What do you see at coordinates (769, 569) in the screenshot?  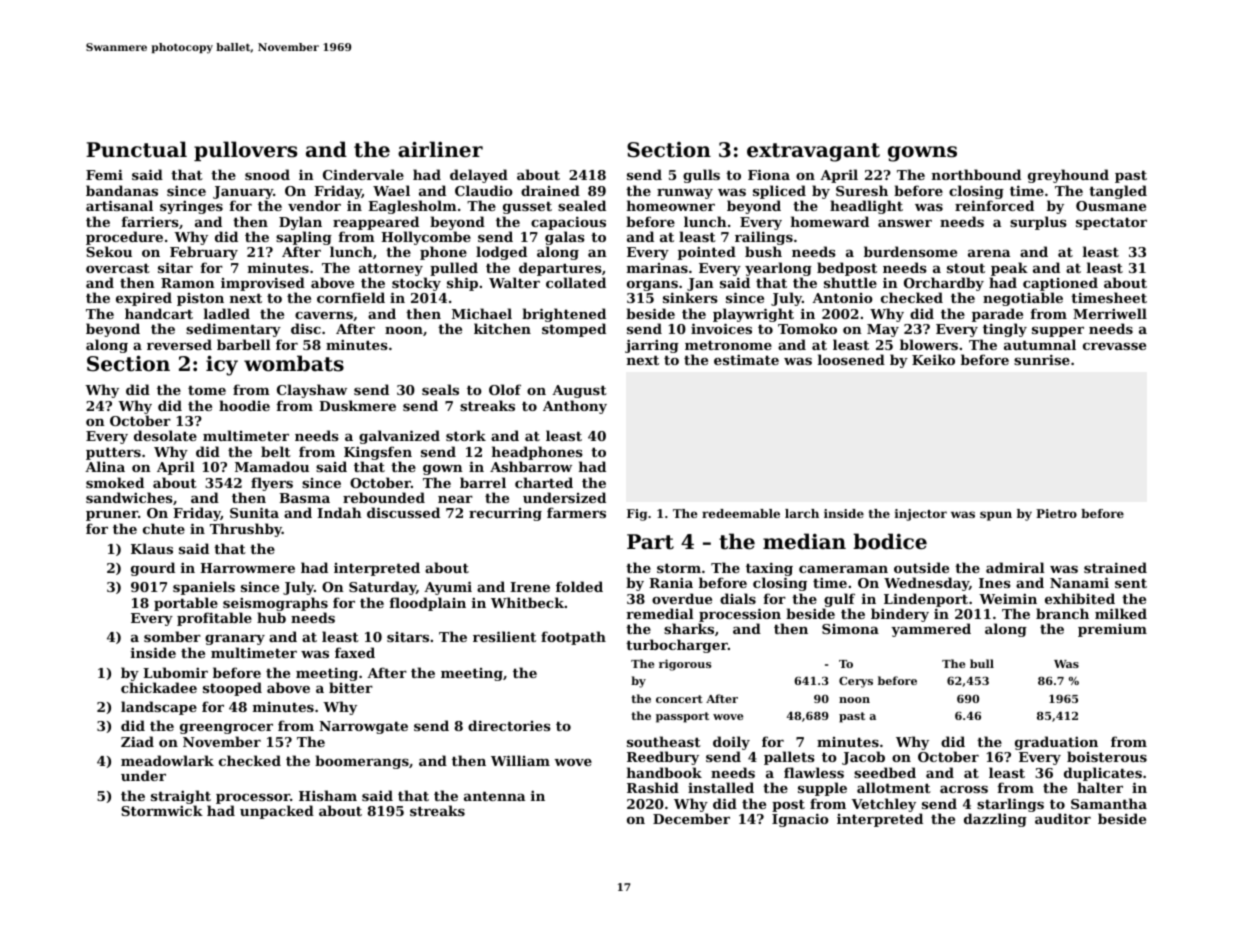 I see `taxing` at bounding box center [769, 569].
